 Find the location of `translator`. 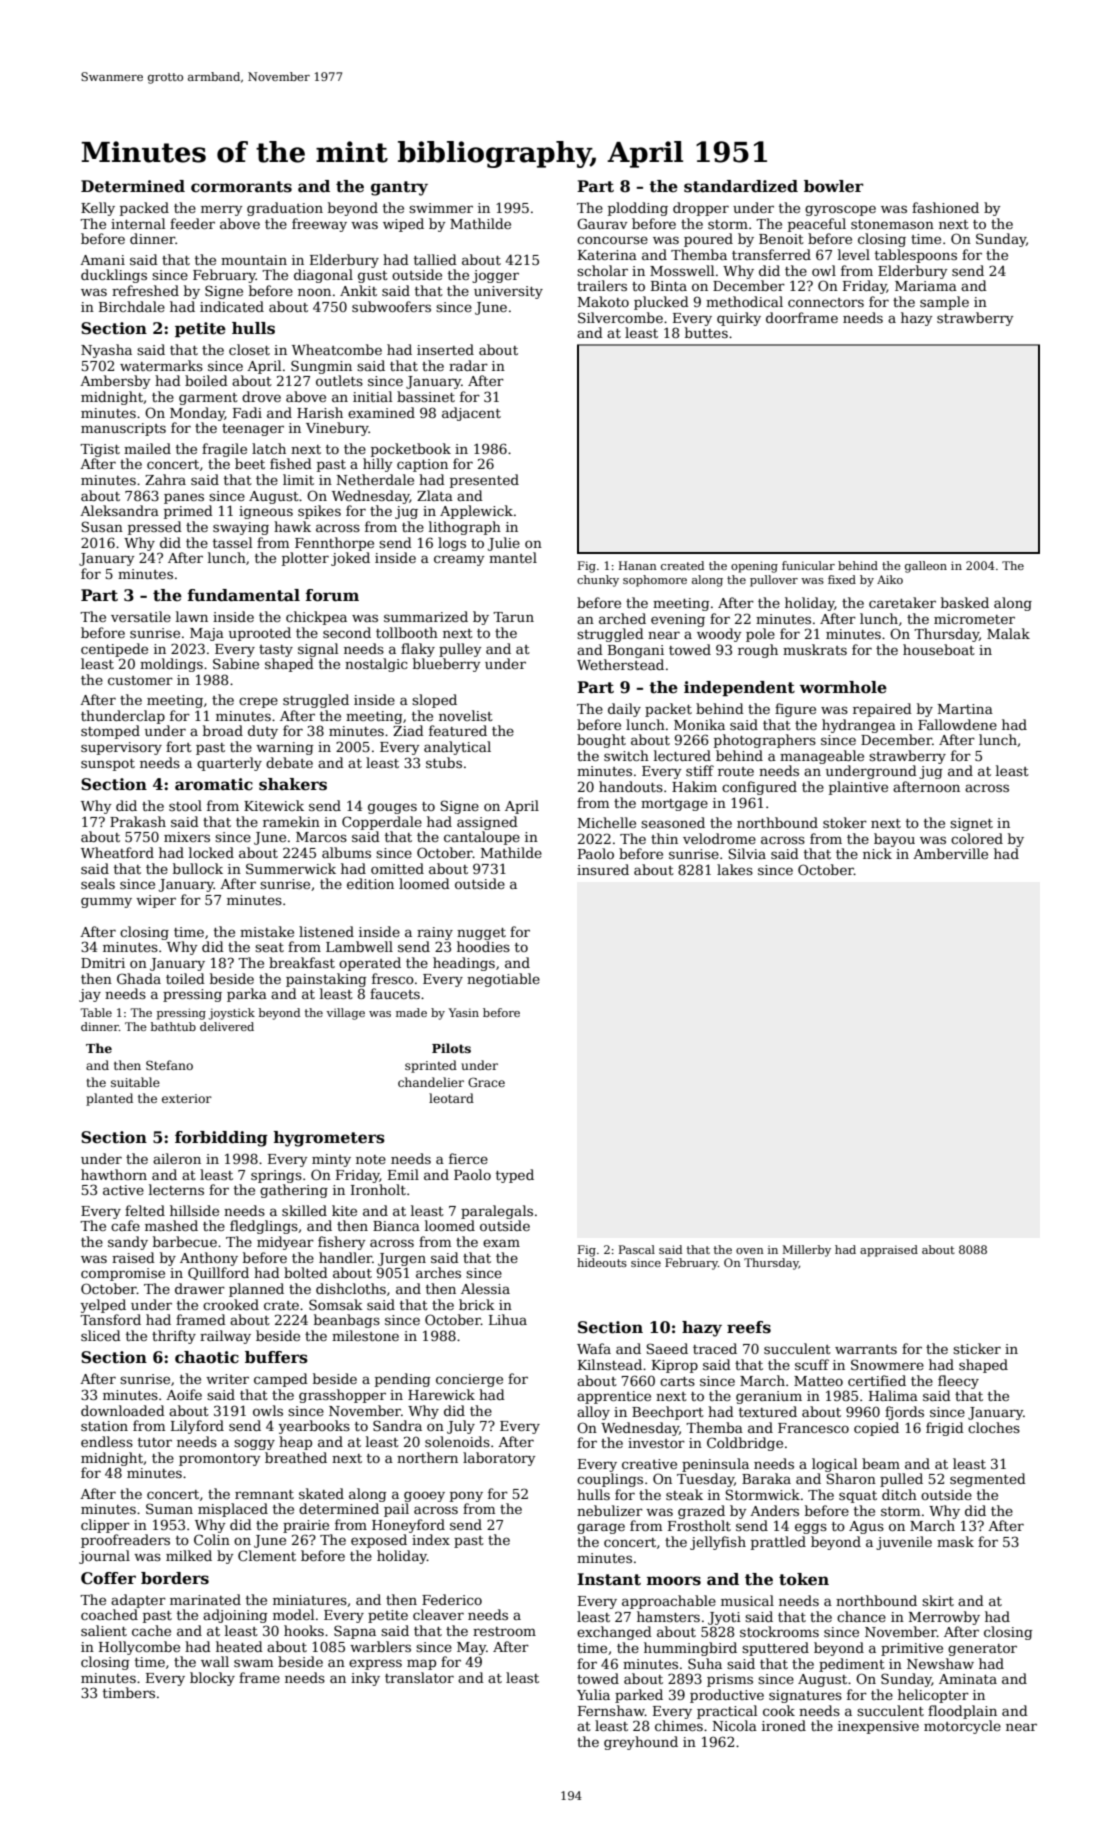

translator is located at coordinates (419, 1677).
